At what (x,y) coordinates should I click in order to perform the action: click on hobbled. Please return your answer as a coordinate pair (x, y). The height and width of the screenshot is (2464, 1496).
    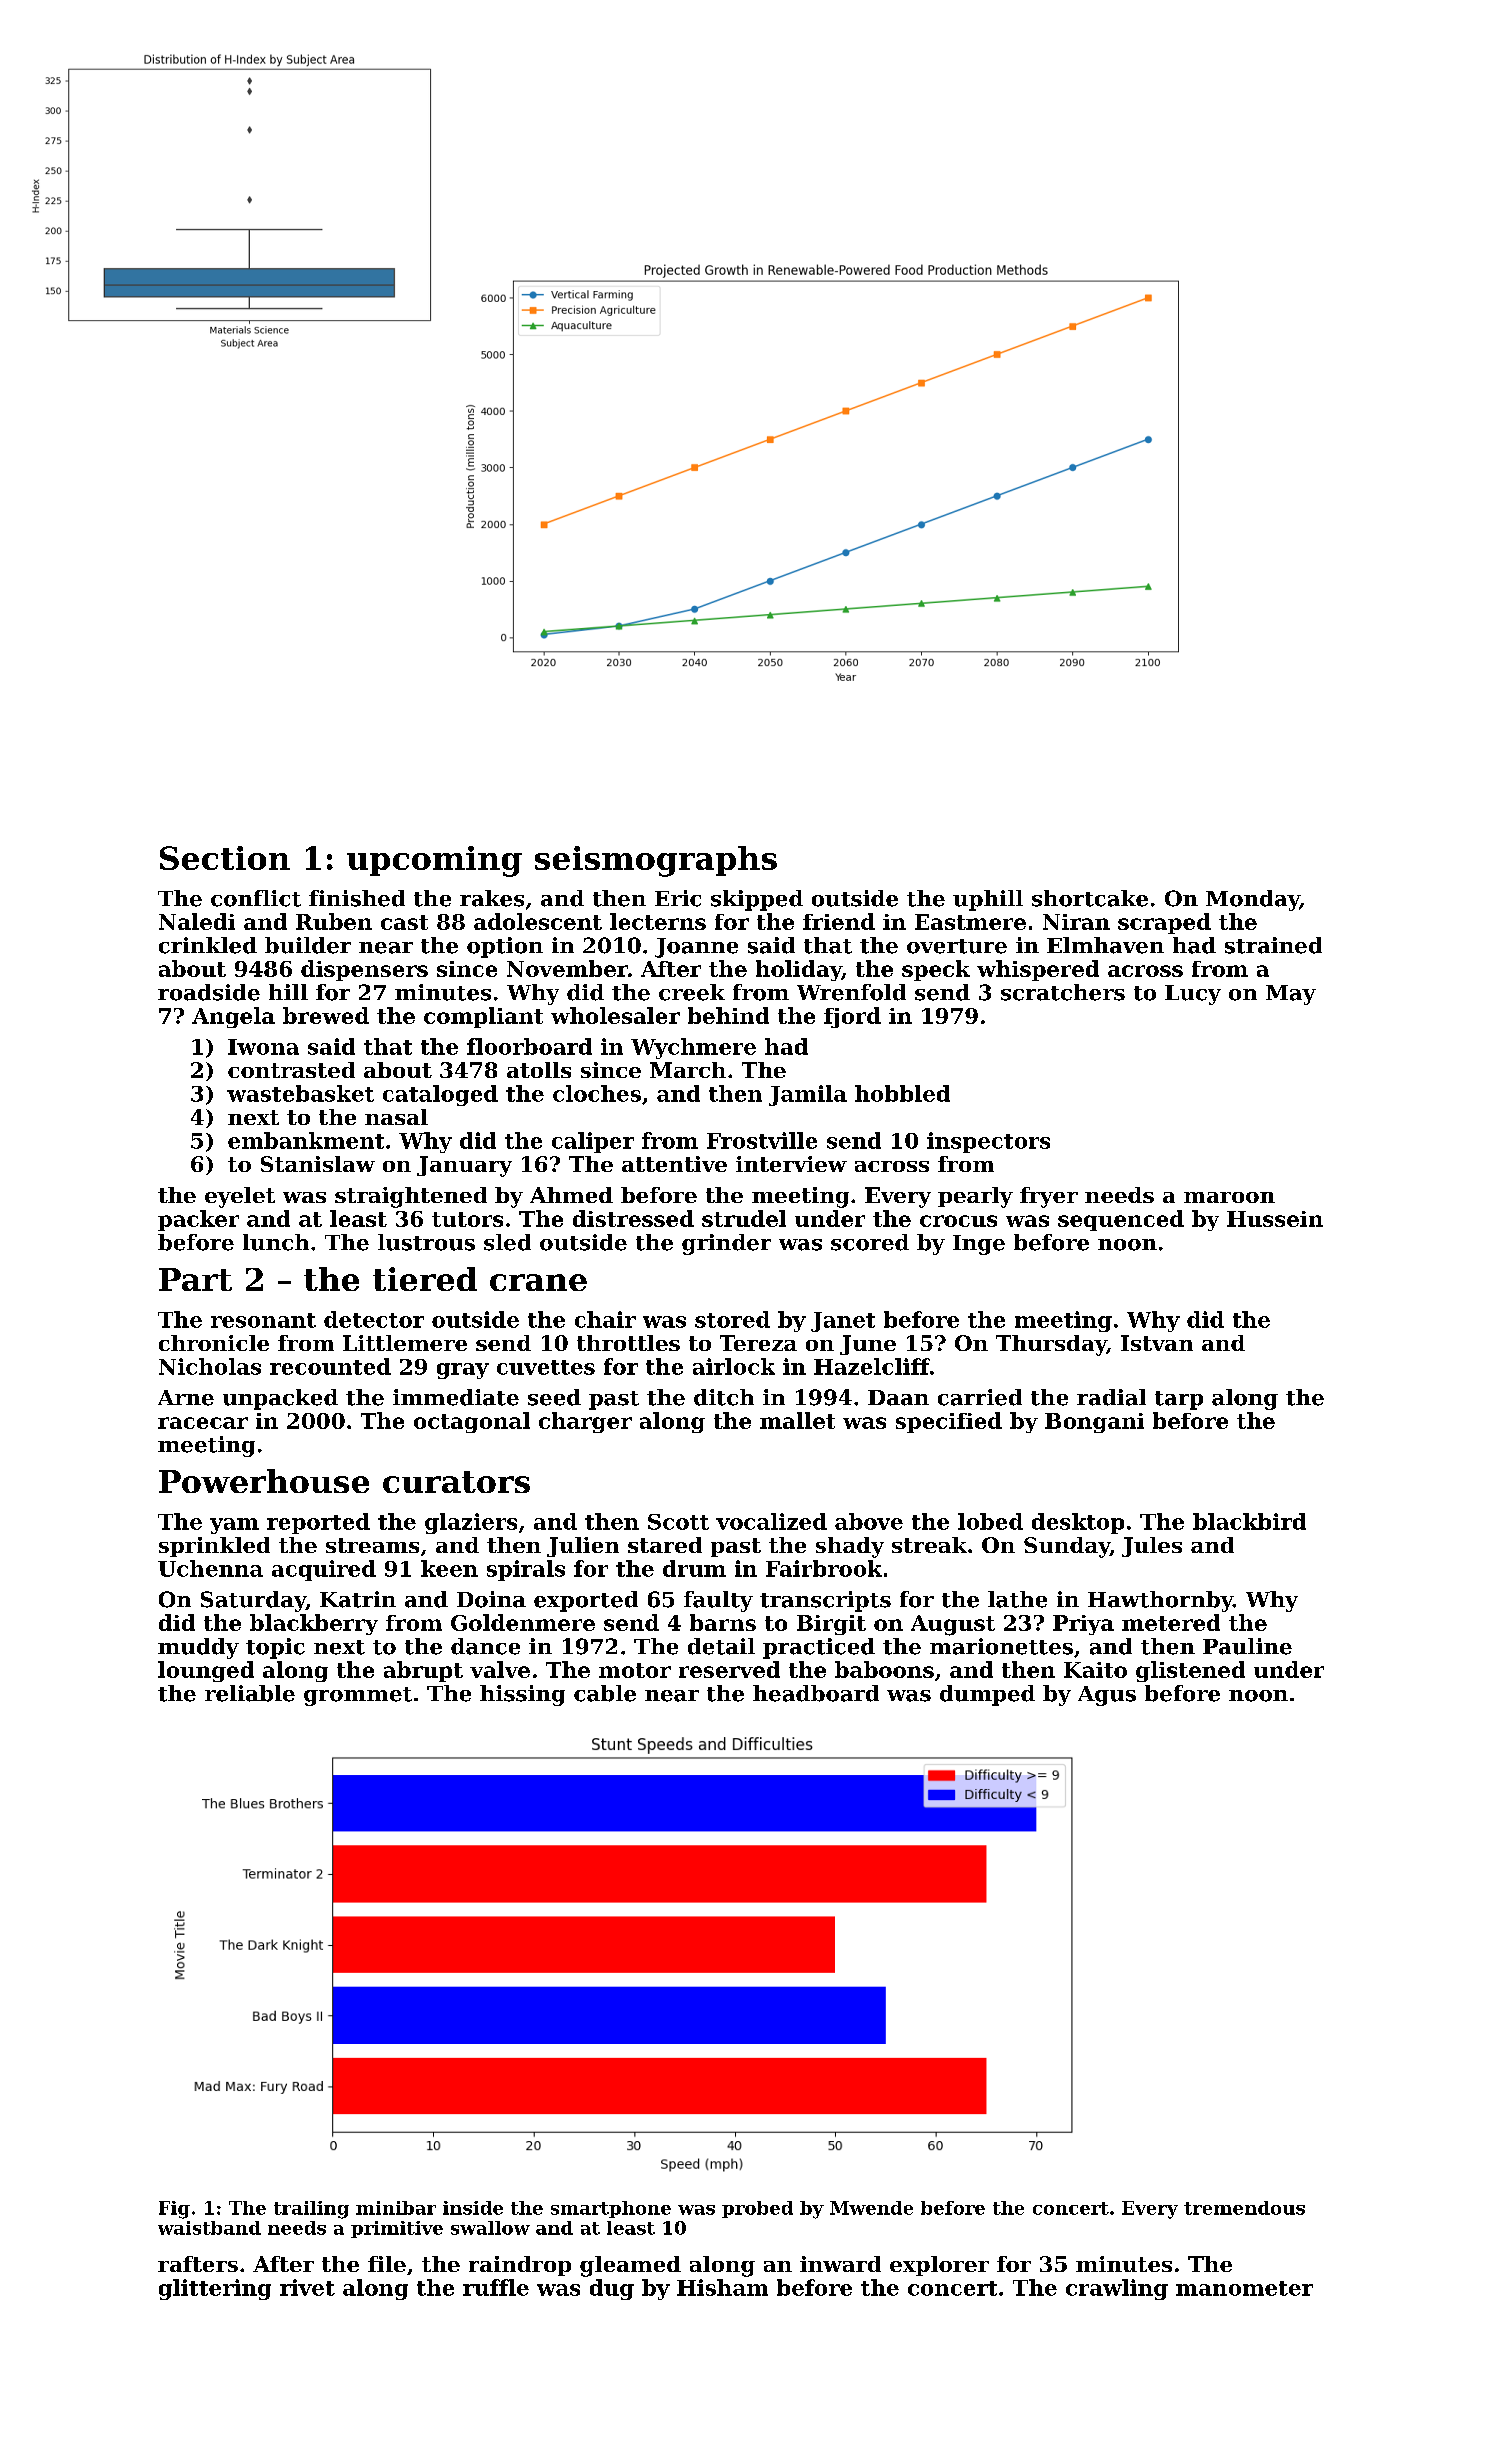
    Looking at the image, I should click on (902, 1093).
